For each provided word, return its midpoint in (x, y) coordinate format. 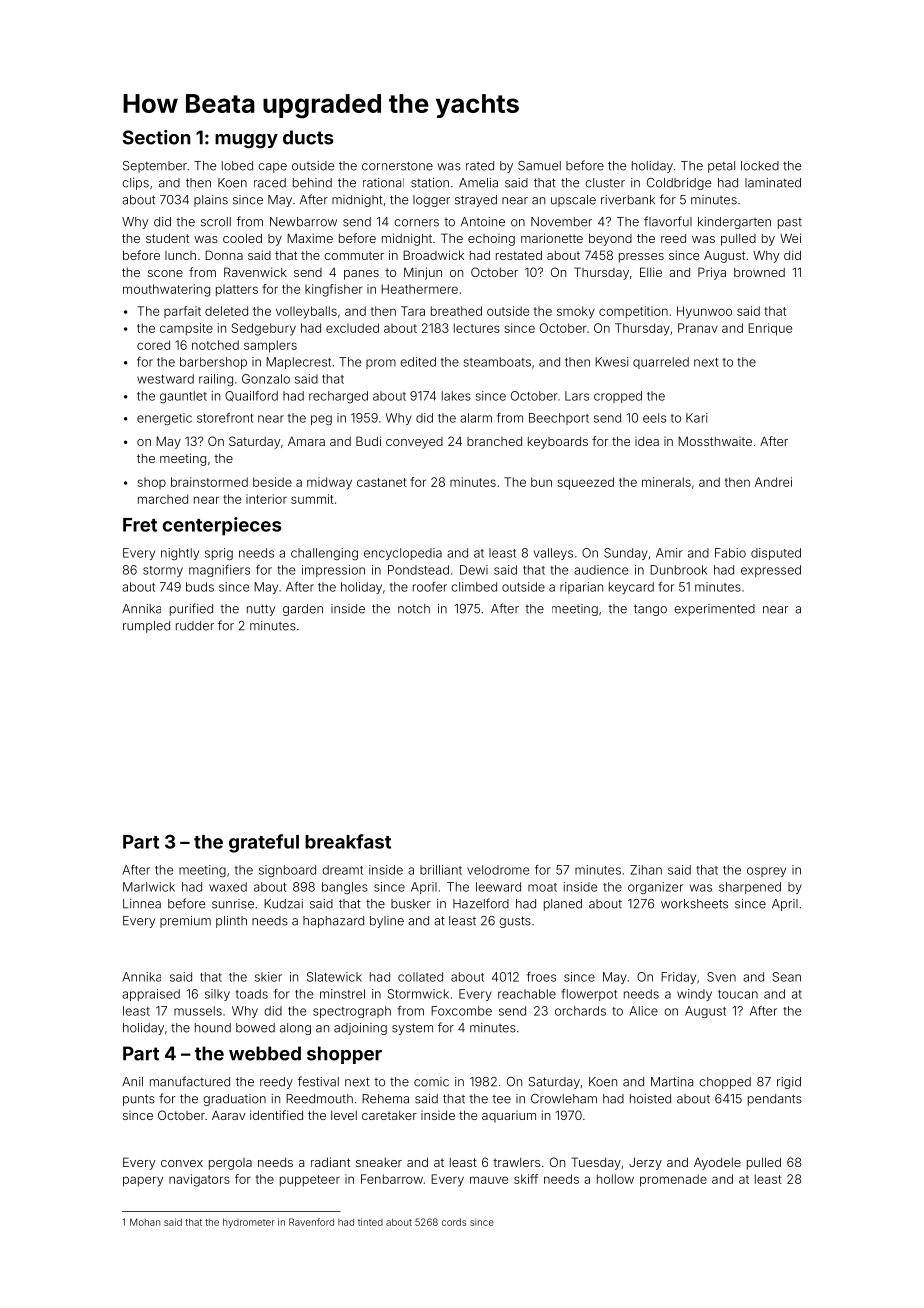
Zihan (646, 870)
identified (276, 1115)
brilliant (441, 870)
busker (411, 904)
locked (760, 166)
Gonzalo (266, 379)
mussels (198, 1011)
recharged (338, 397)
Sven (721, 977)
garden (303, 610)
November (561, 222)
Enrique (770, 329)
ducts (308, 137)
